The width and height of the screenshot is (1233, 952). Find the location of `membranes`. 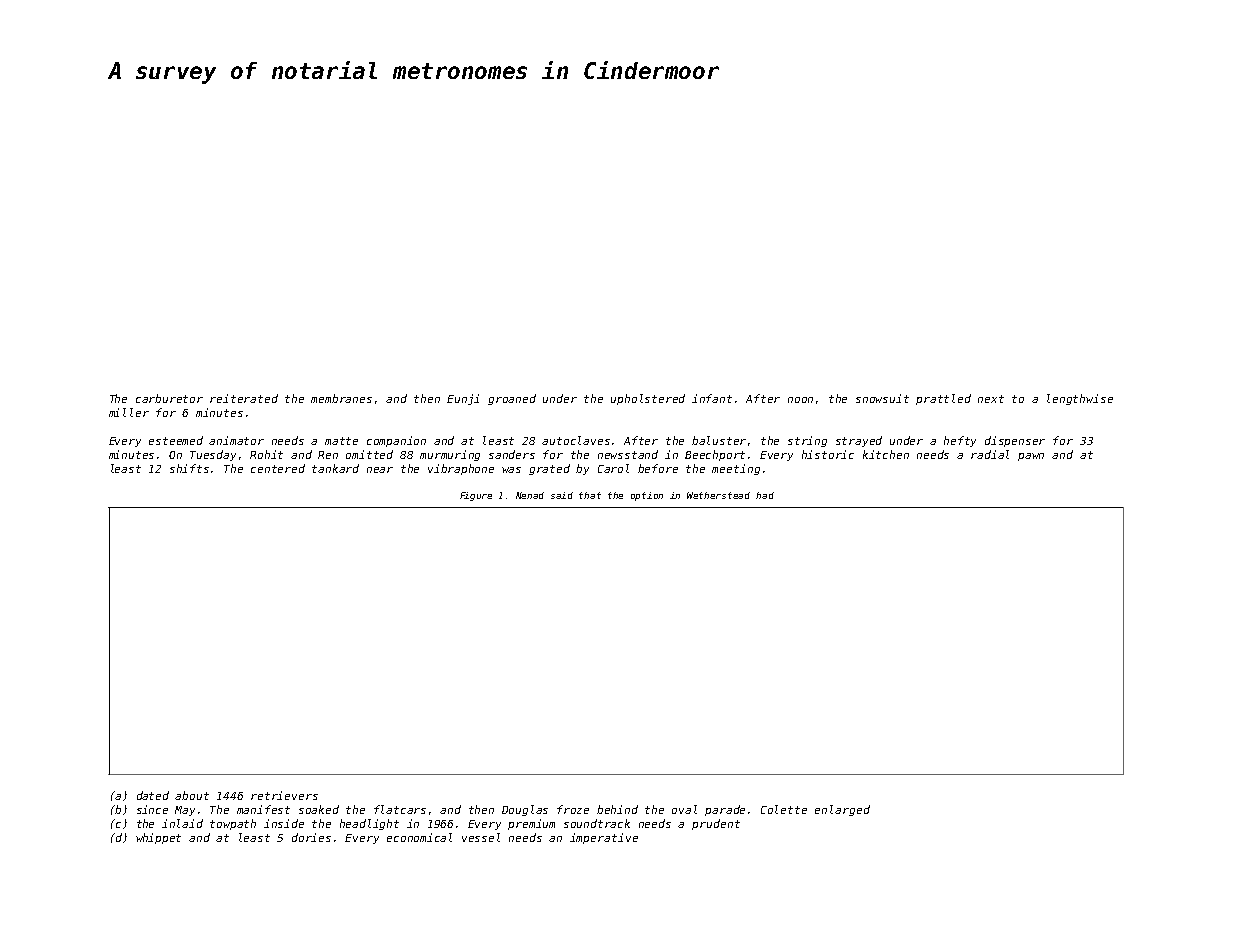

membranes is located at coordinates (341, 398).
